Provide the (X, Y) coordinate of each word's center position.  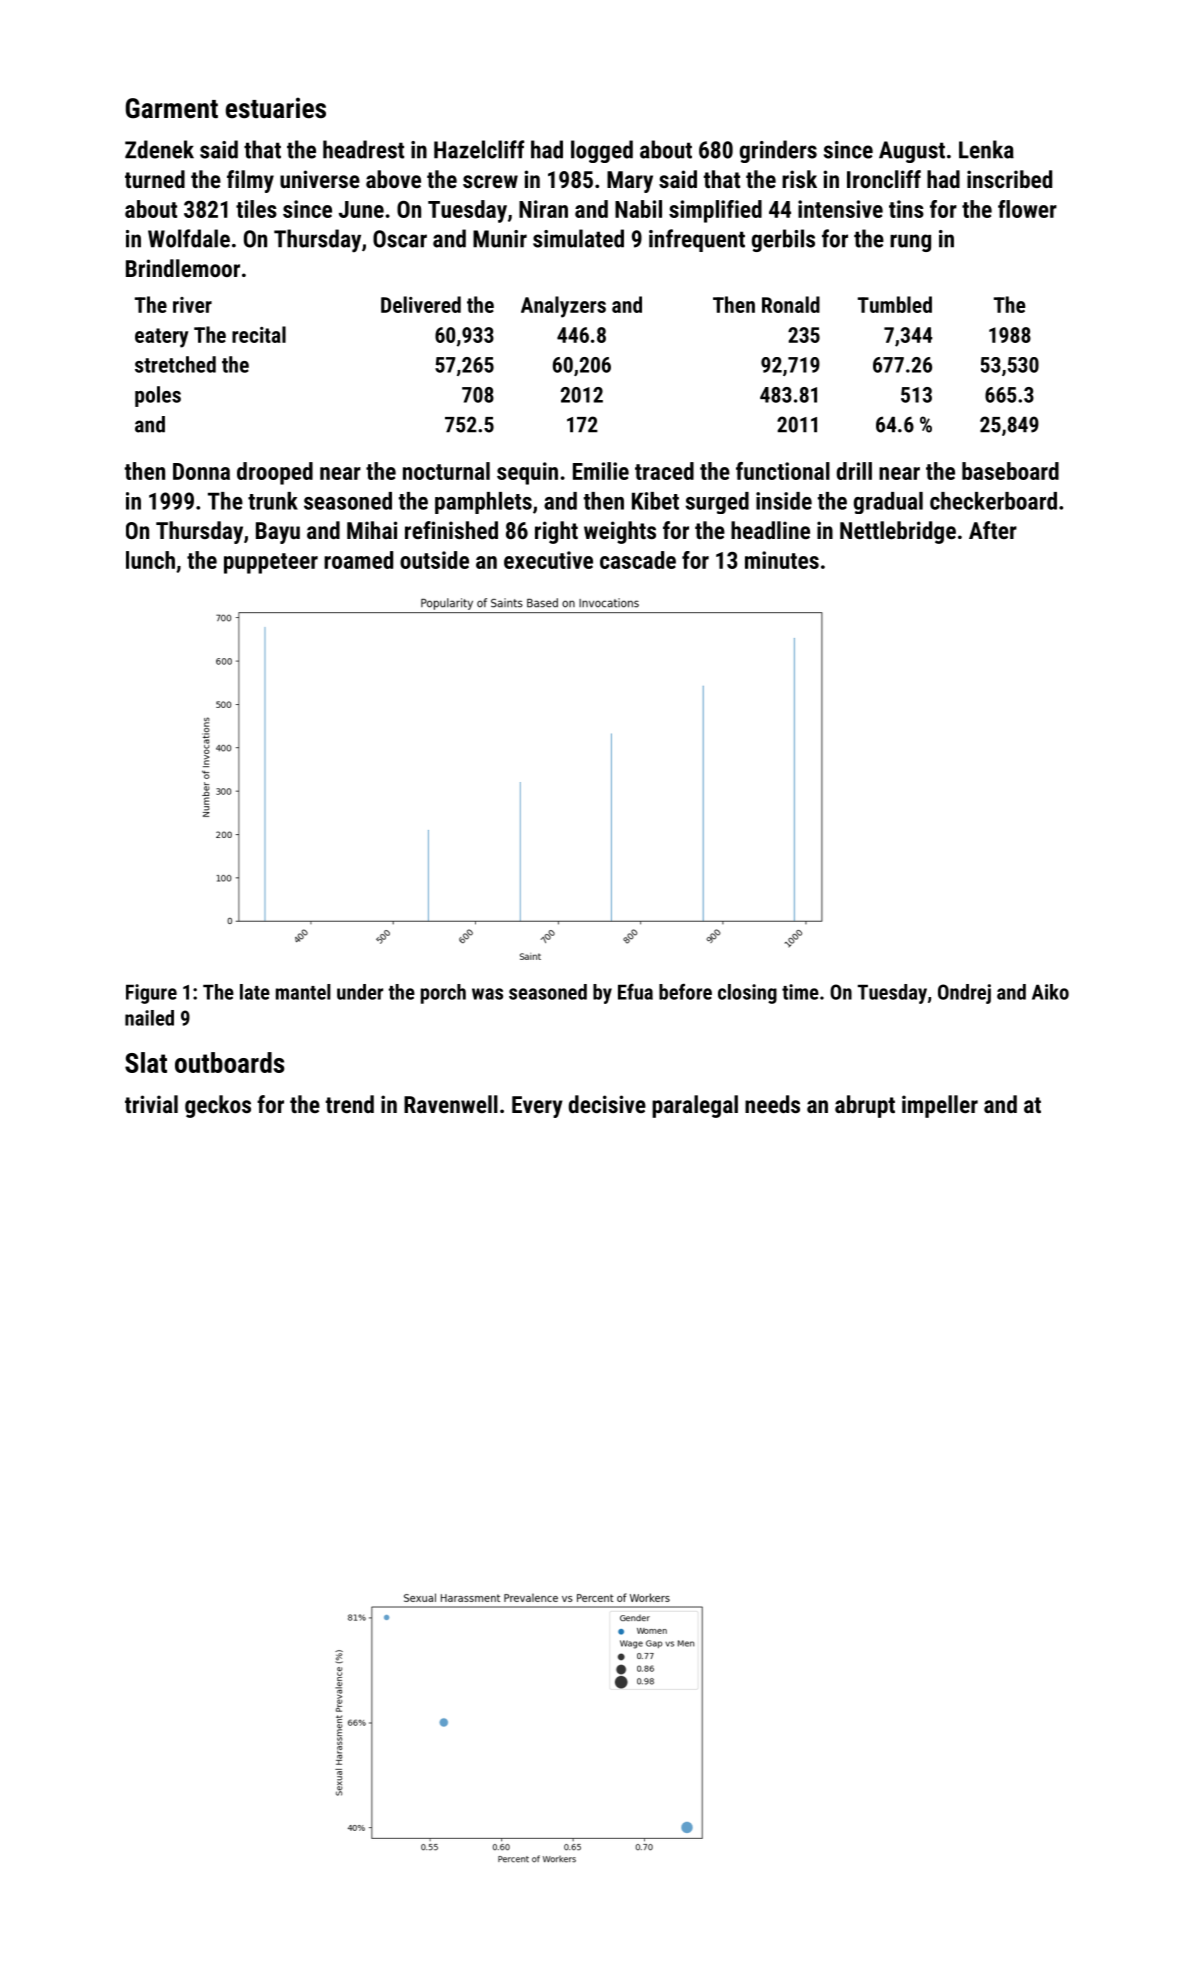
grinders (778, 151)
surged (717, 503)
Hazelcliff (479, 149)
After (993, 530)
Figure (151, 994)
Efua (635, 992)
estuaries (276, 108)
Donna (201, 471)
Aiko (1050, 992)
